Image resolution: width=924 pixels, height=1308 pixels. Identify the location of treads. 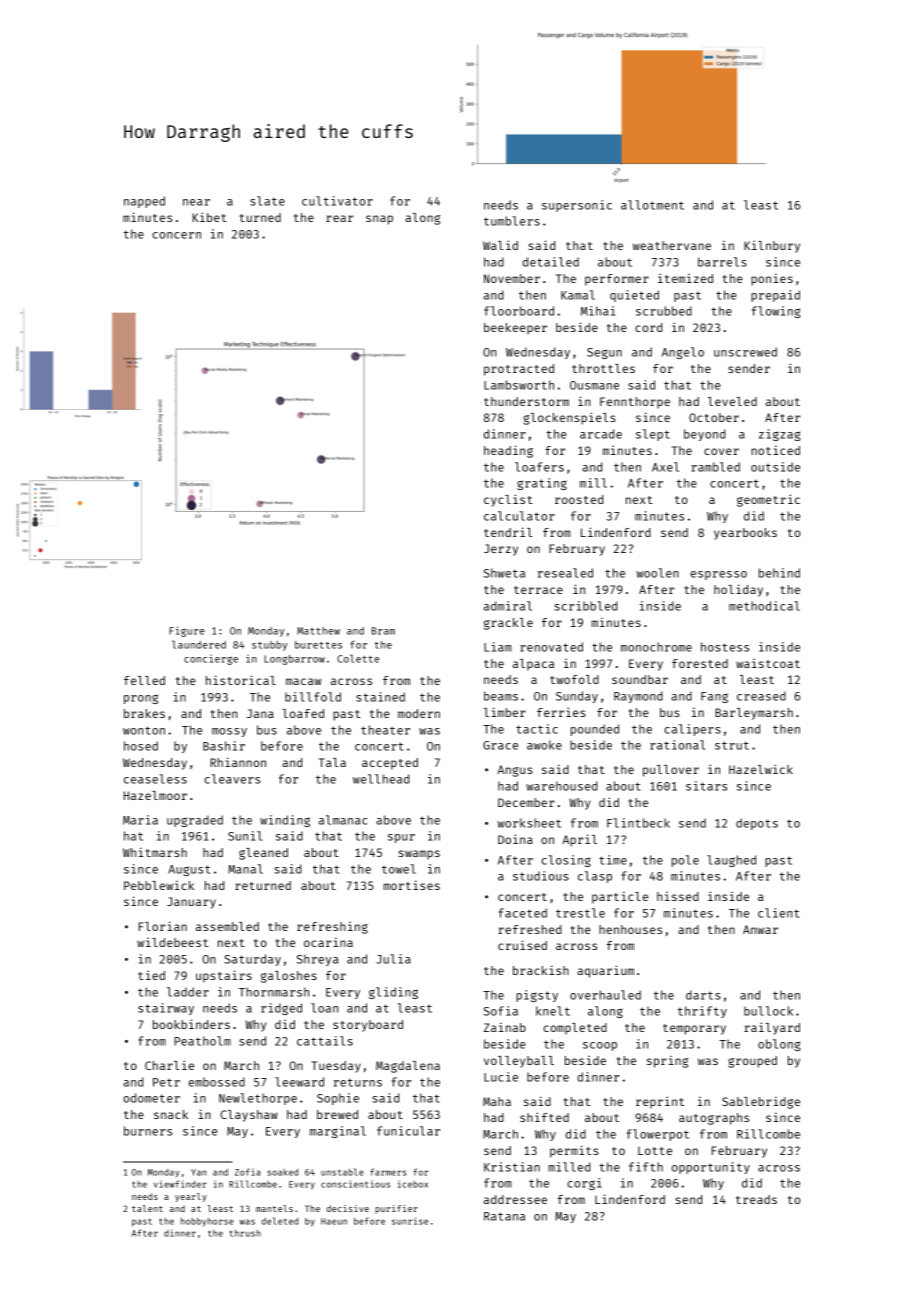
(756, 1199).
